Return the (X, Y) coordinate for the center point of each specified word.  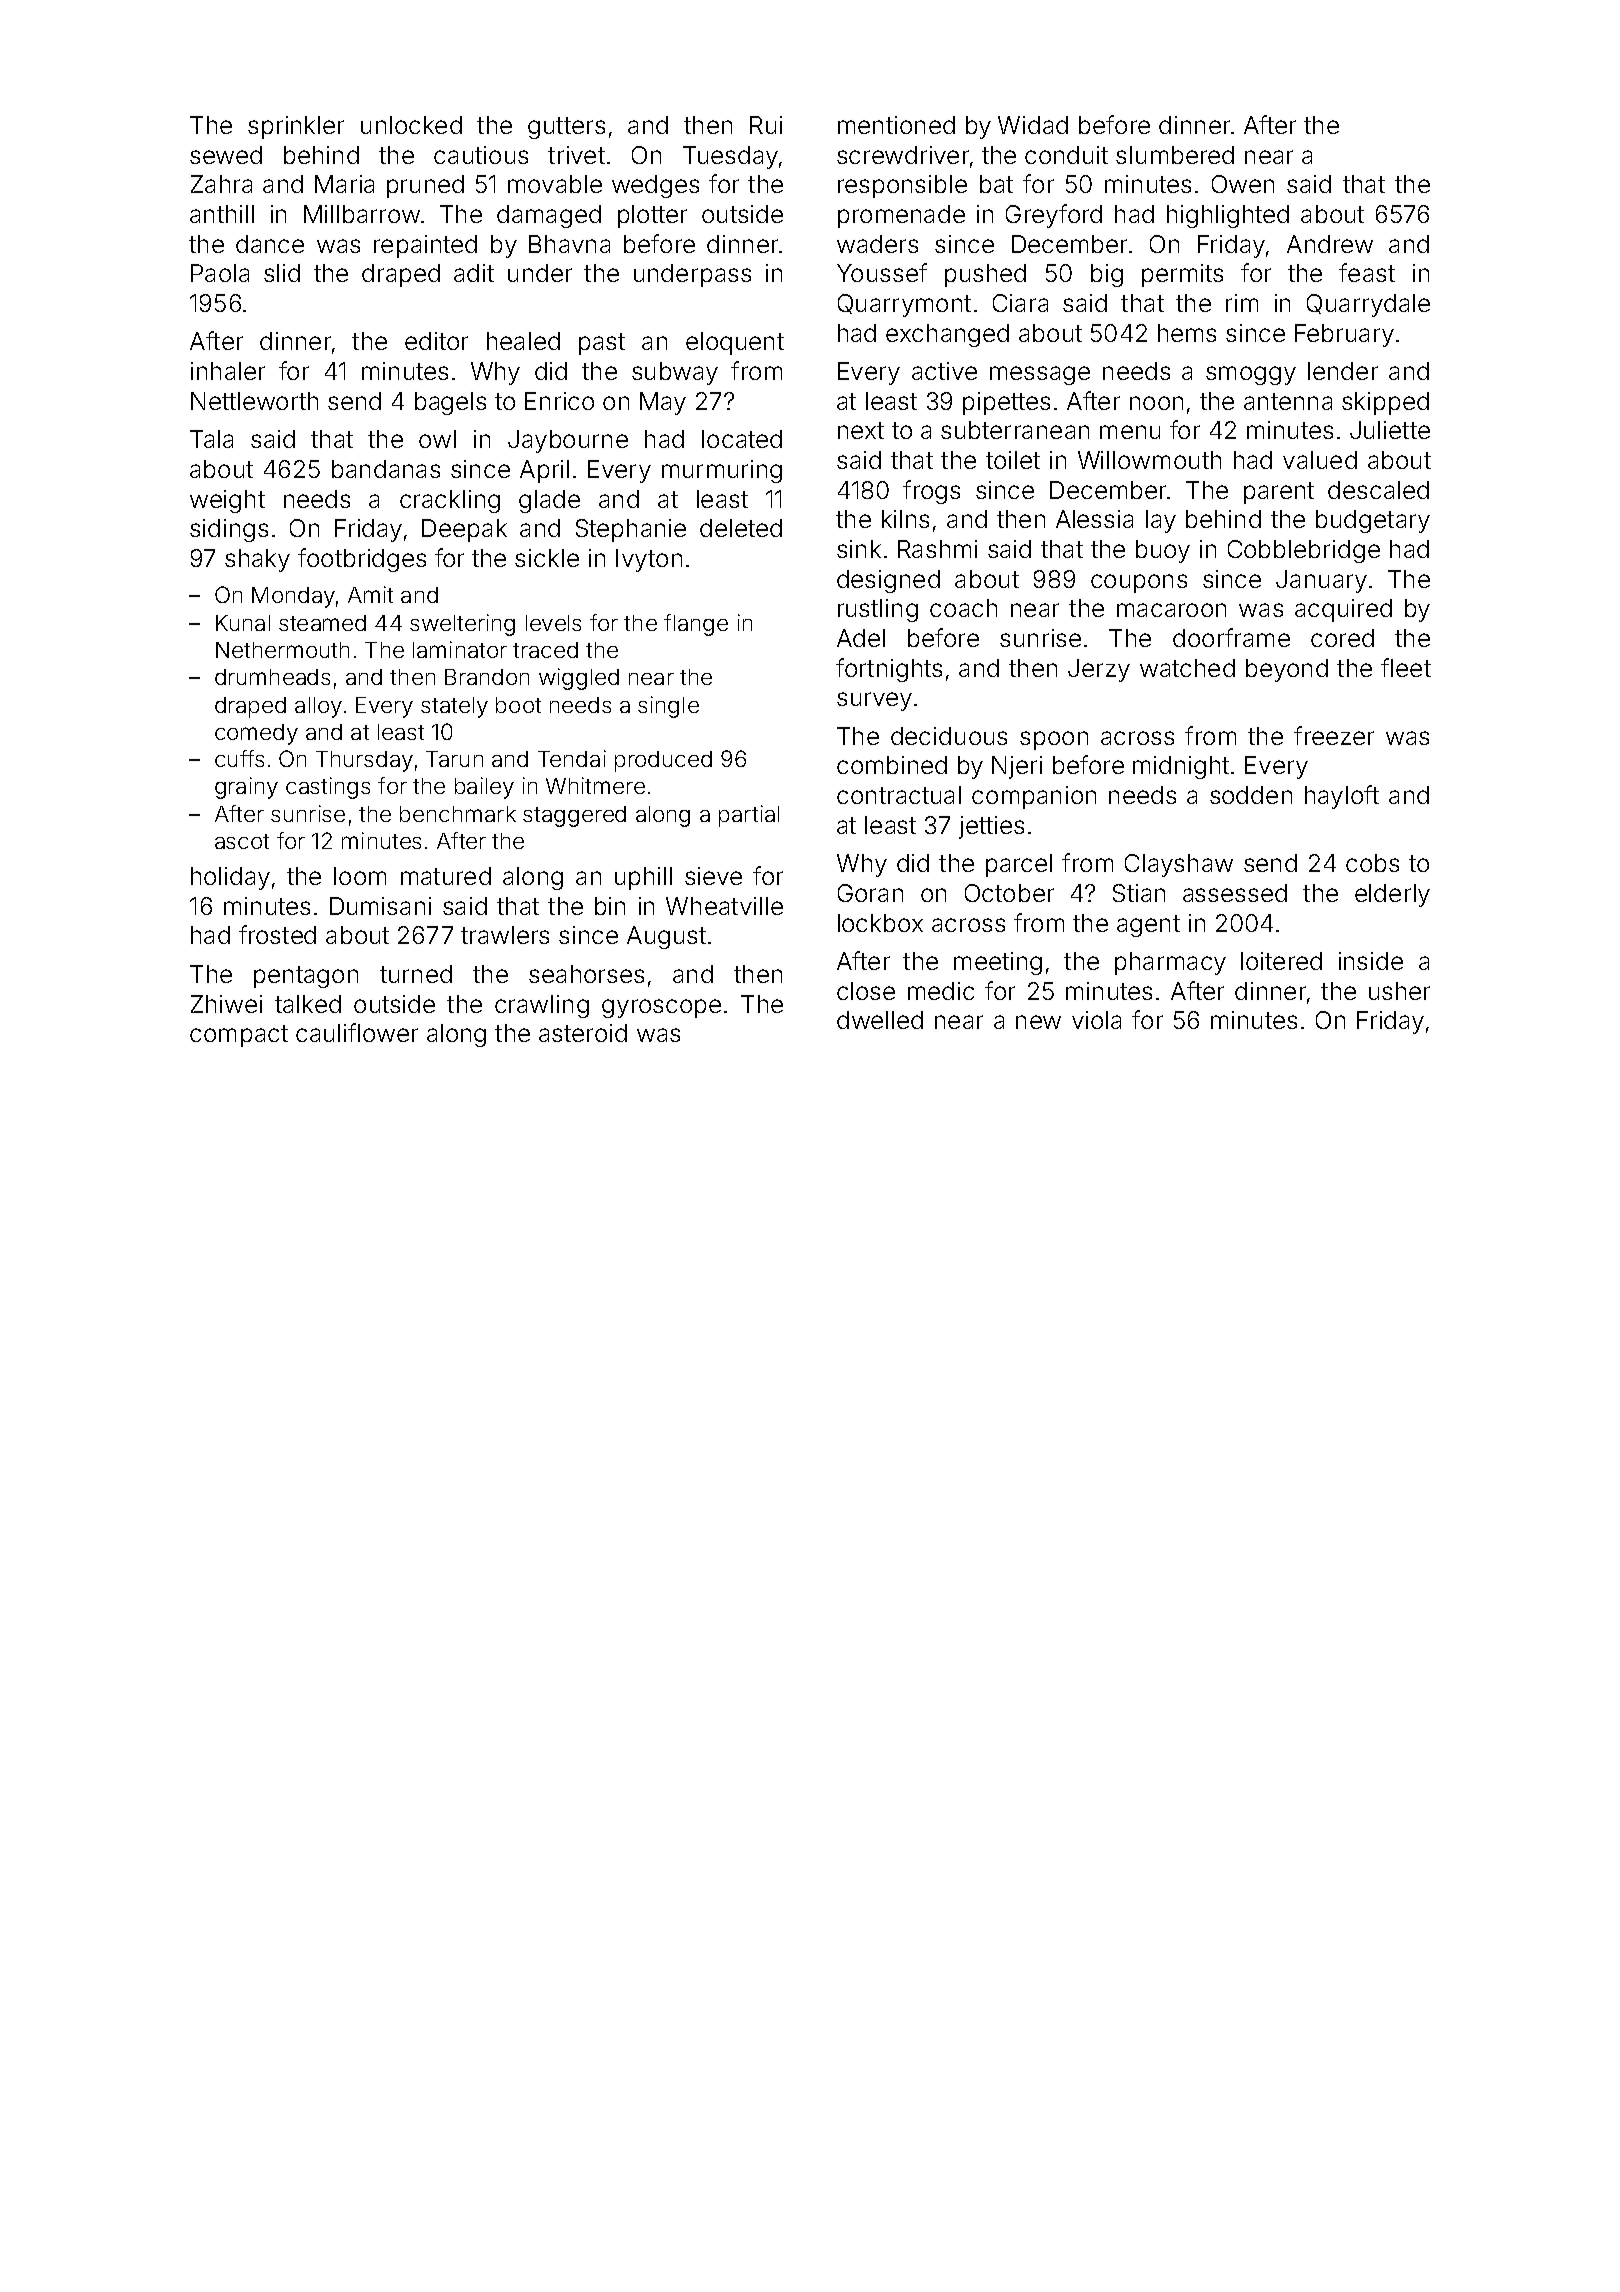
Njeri (1017, 767)
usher (1399, 991)
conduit (1066, 155)
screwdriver (903, 155)
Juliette (1390, 430)
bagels (450, 403)
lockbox (880, 923)
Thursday (364, 761)
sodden (1251, 795)
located (742, 439)
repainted (425, 246)
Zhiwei (226, 1004)
